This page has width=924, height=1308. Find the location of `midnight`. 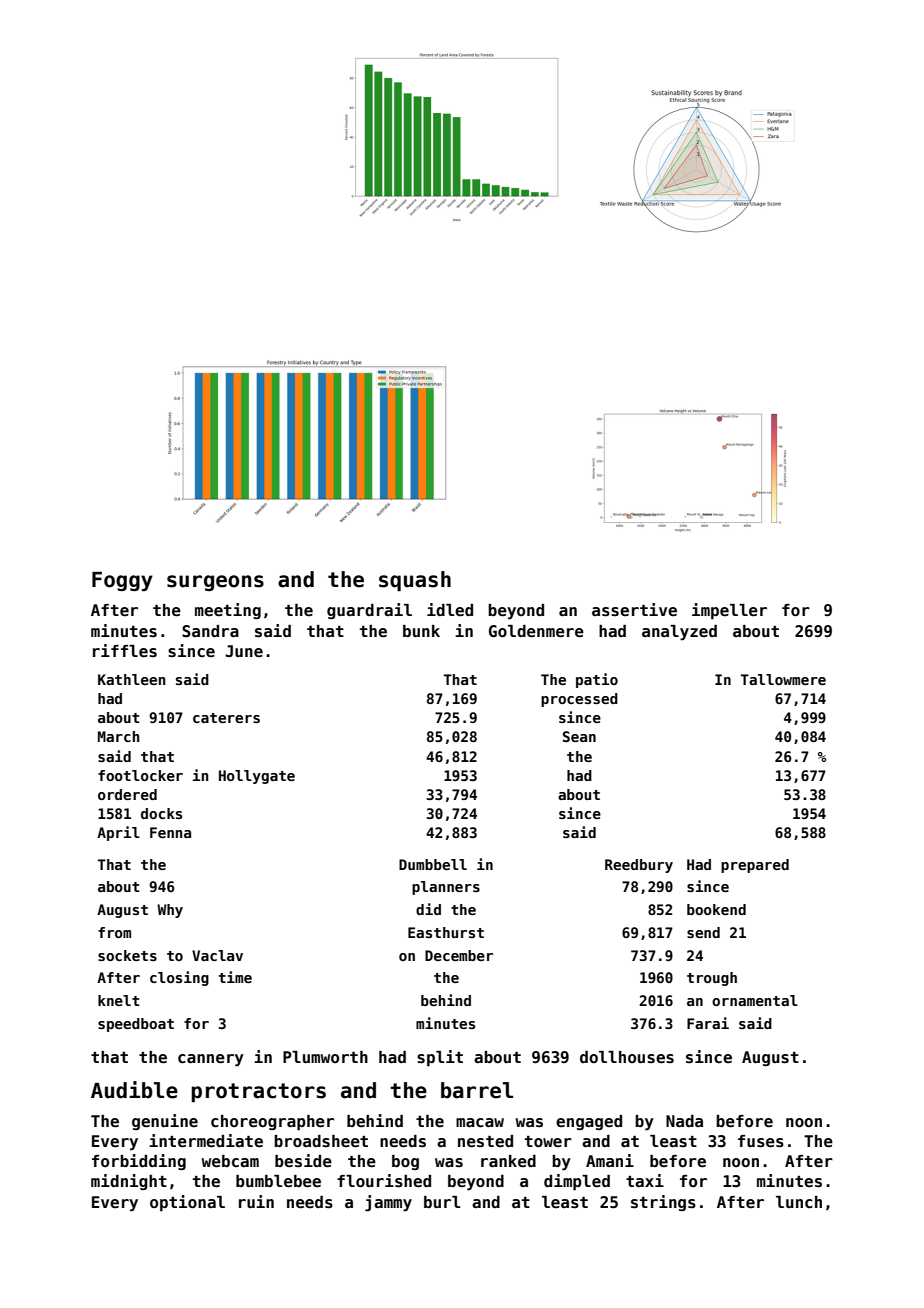

midnight is located at coordinates (129, 1182).
